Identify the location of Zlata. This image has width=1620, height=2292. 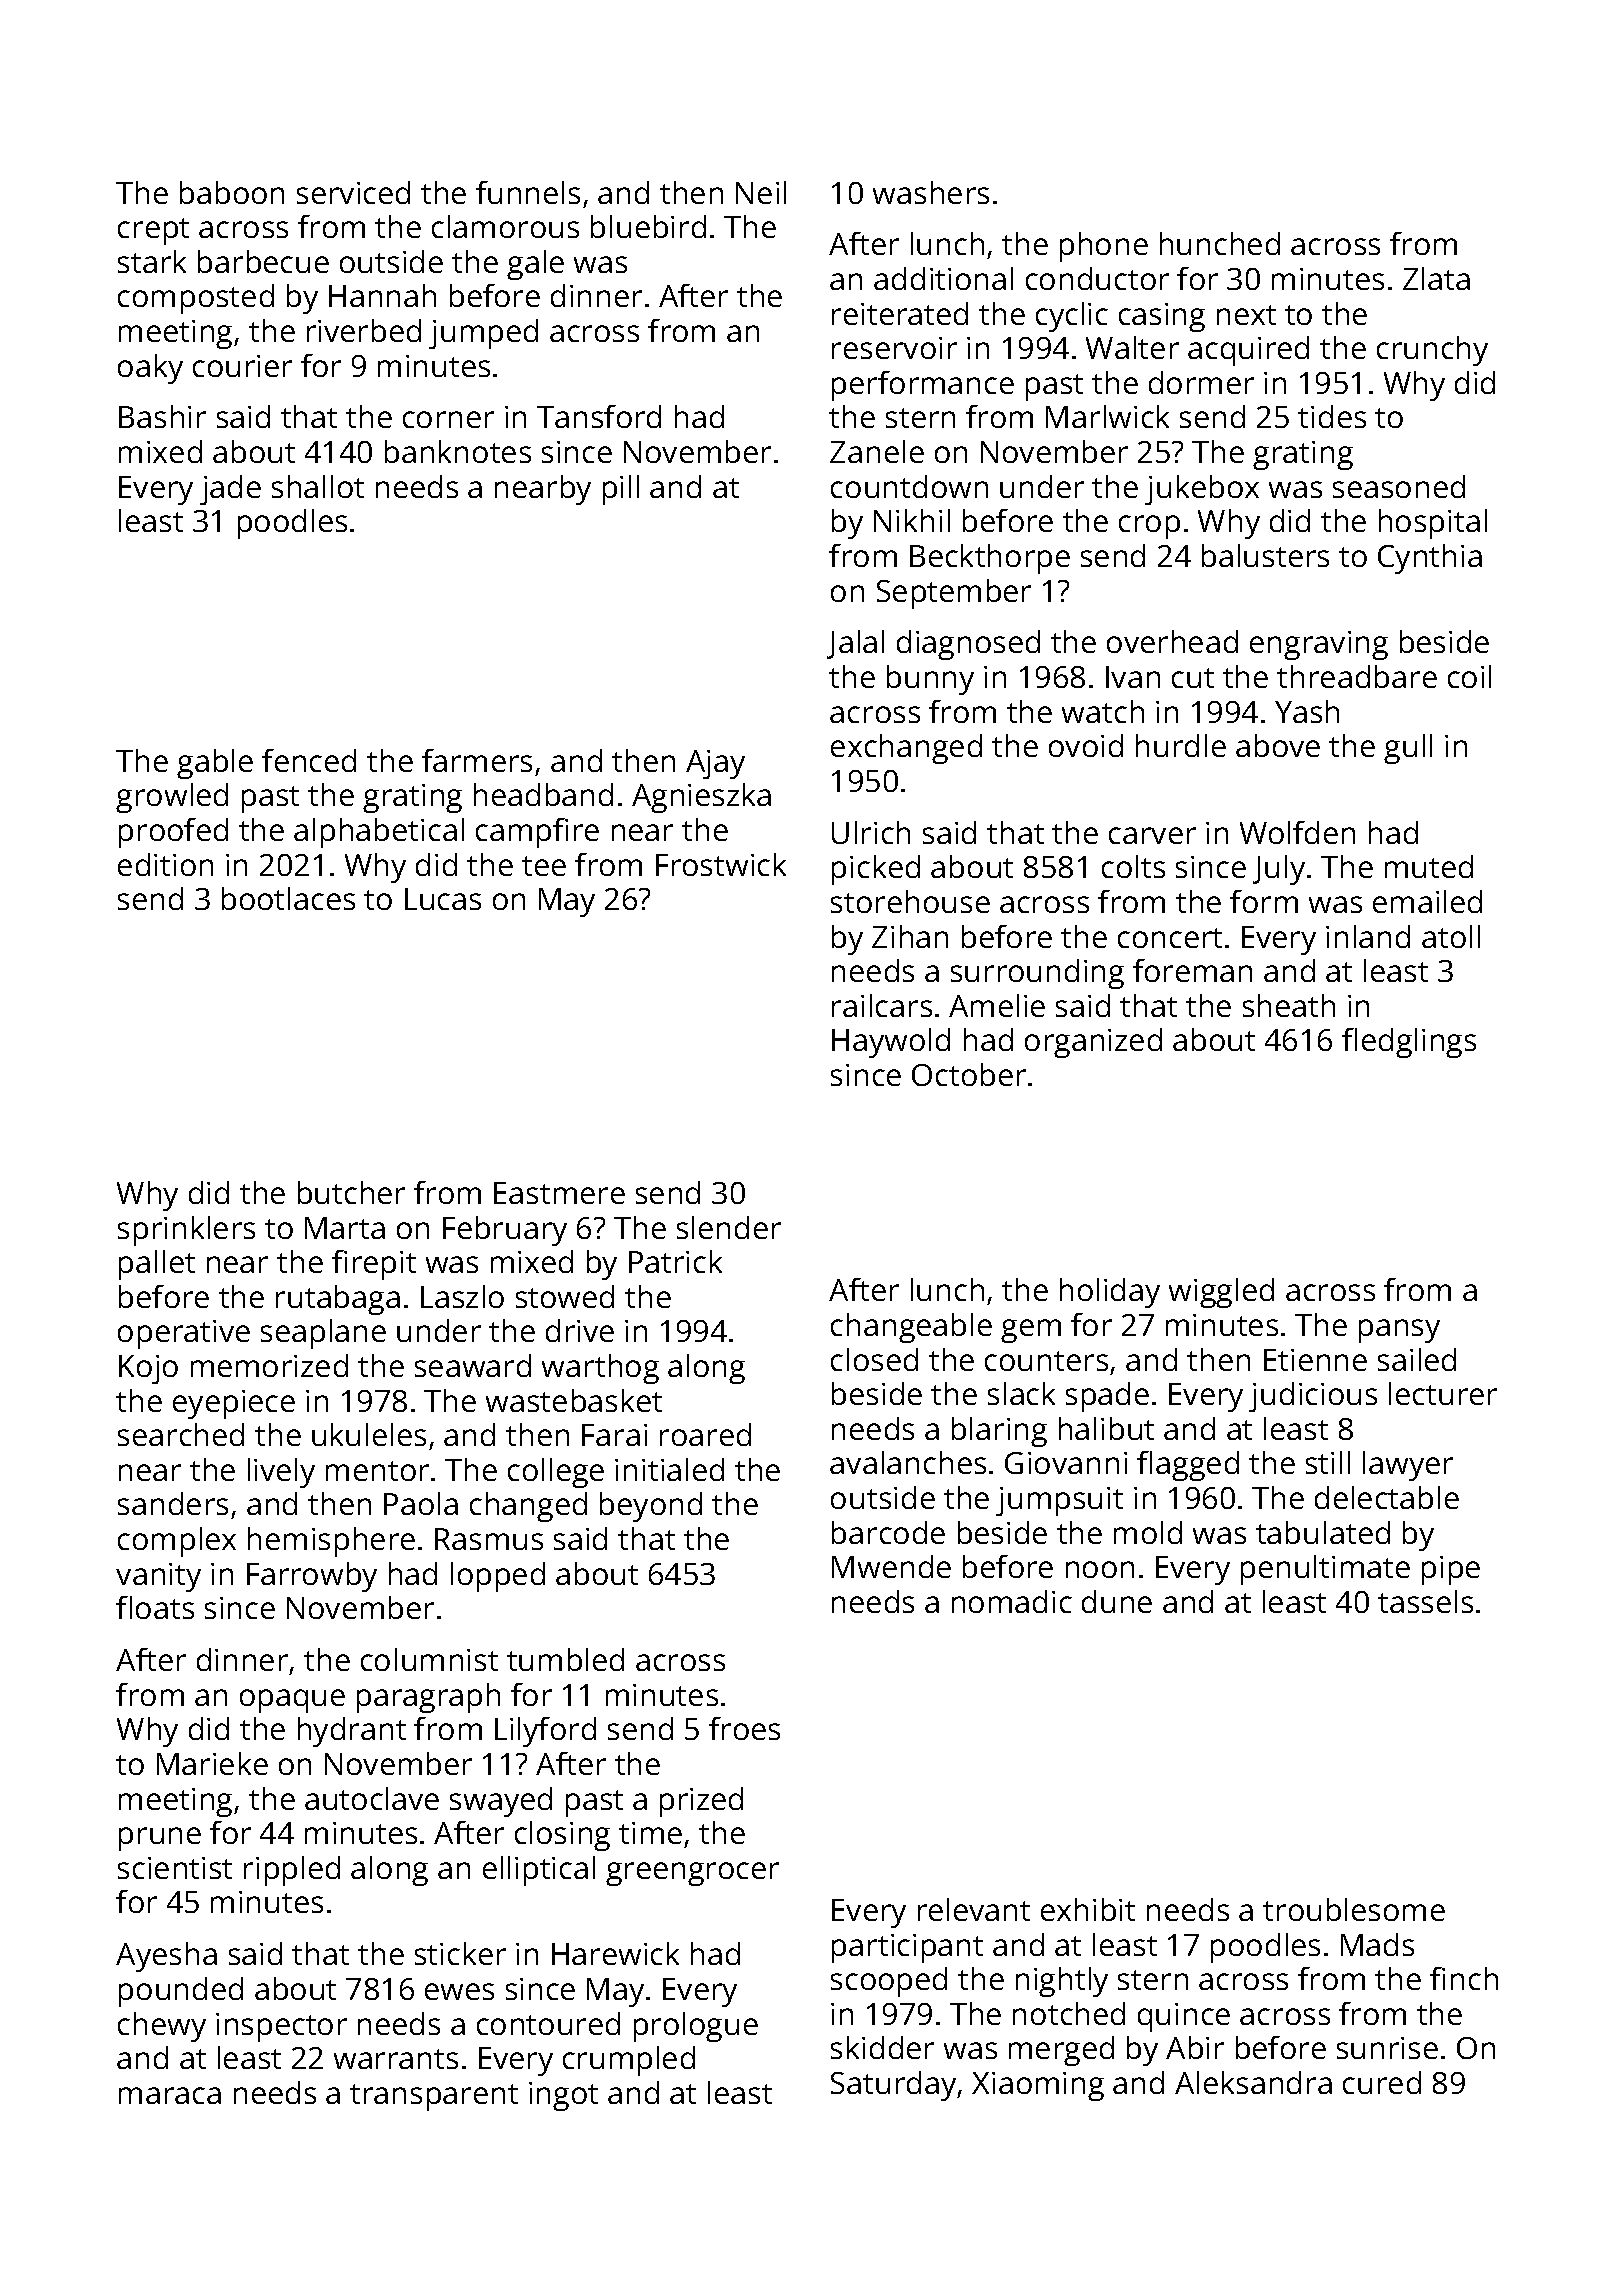
(1436, 278).
